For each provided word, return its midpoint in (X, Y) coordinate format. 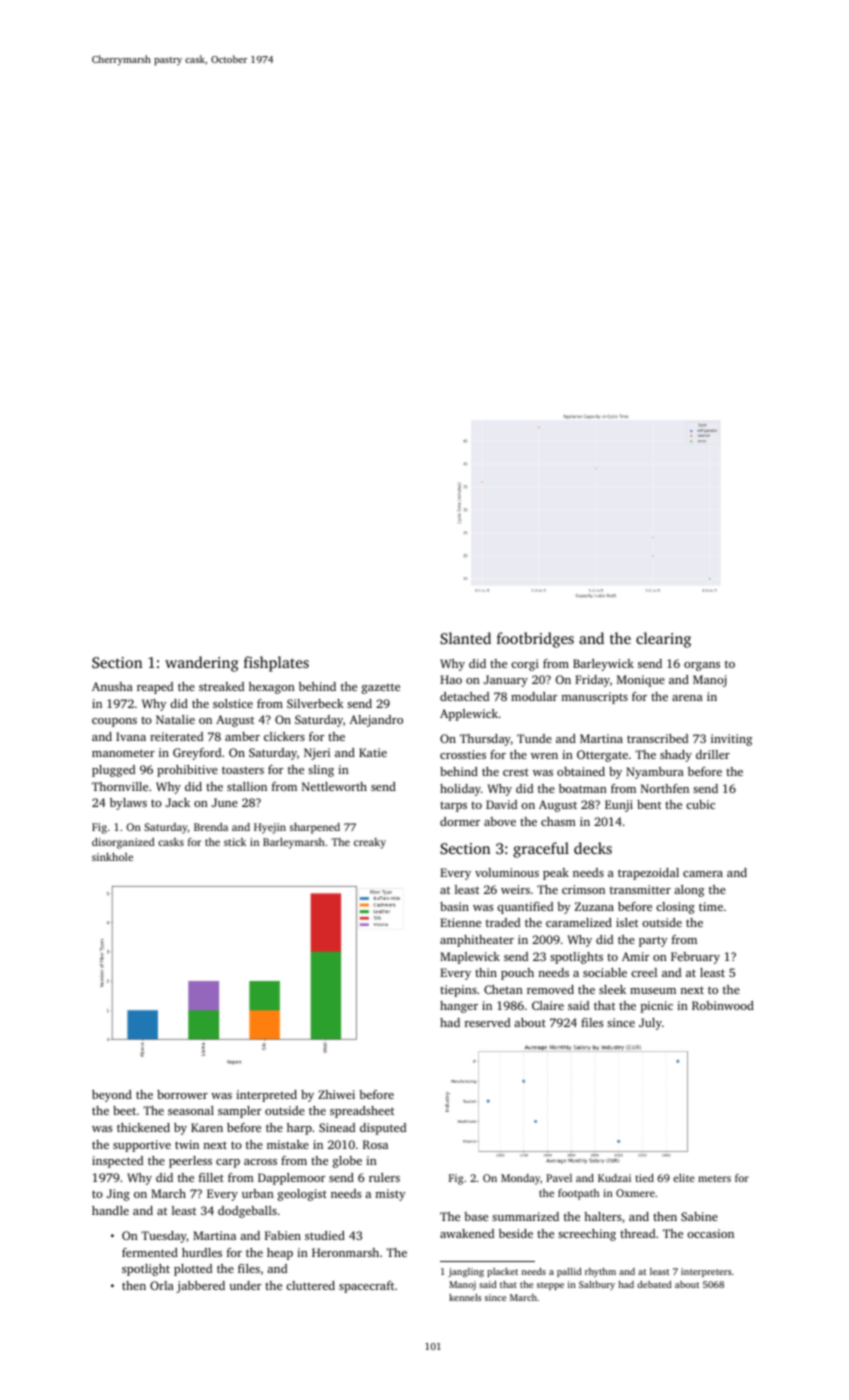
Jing (118, 1195)
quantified (525, 908)
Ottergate (602, 756)
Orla (162, 1285)
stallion (247, 786)
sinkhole (112, 857)
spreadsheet (362, 1112)
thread (637, 1233)
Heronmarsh (345, 1252)
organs (702, 666)
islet (627, 922)
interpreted (266, 1096)
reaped (155, 688)
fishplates (276, 664)
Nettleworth (334, 786)
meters (714, 1178)
